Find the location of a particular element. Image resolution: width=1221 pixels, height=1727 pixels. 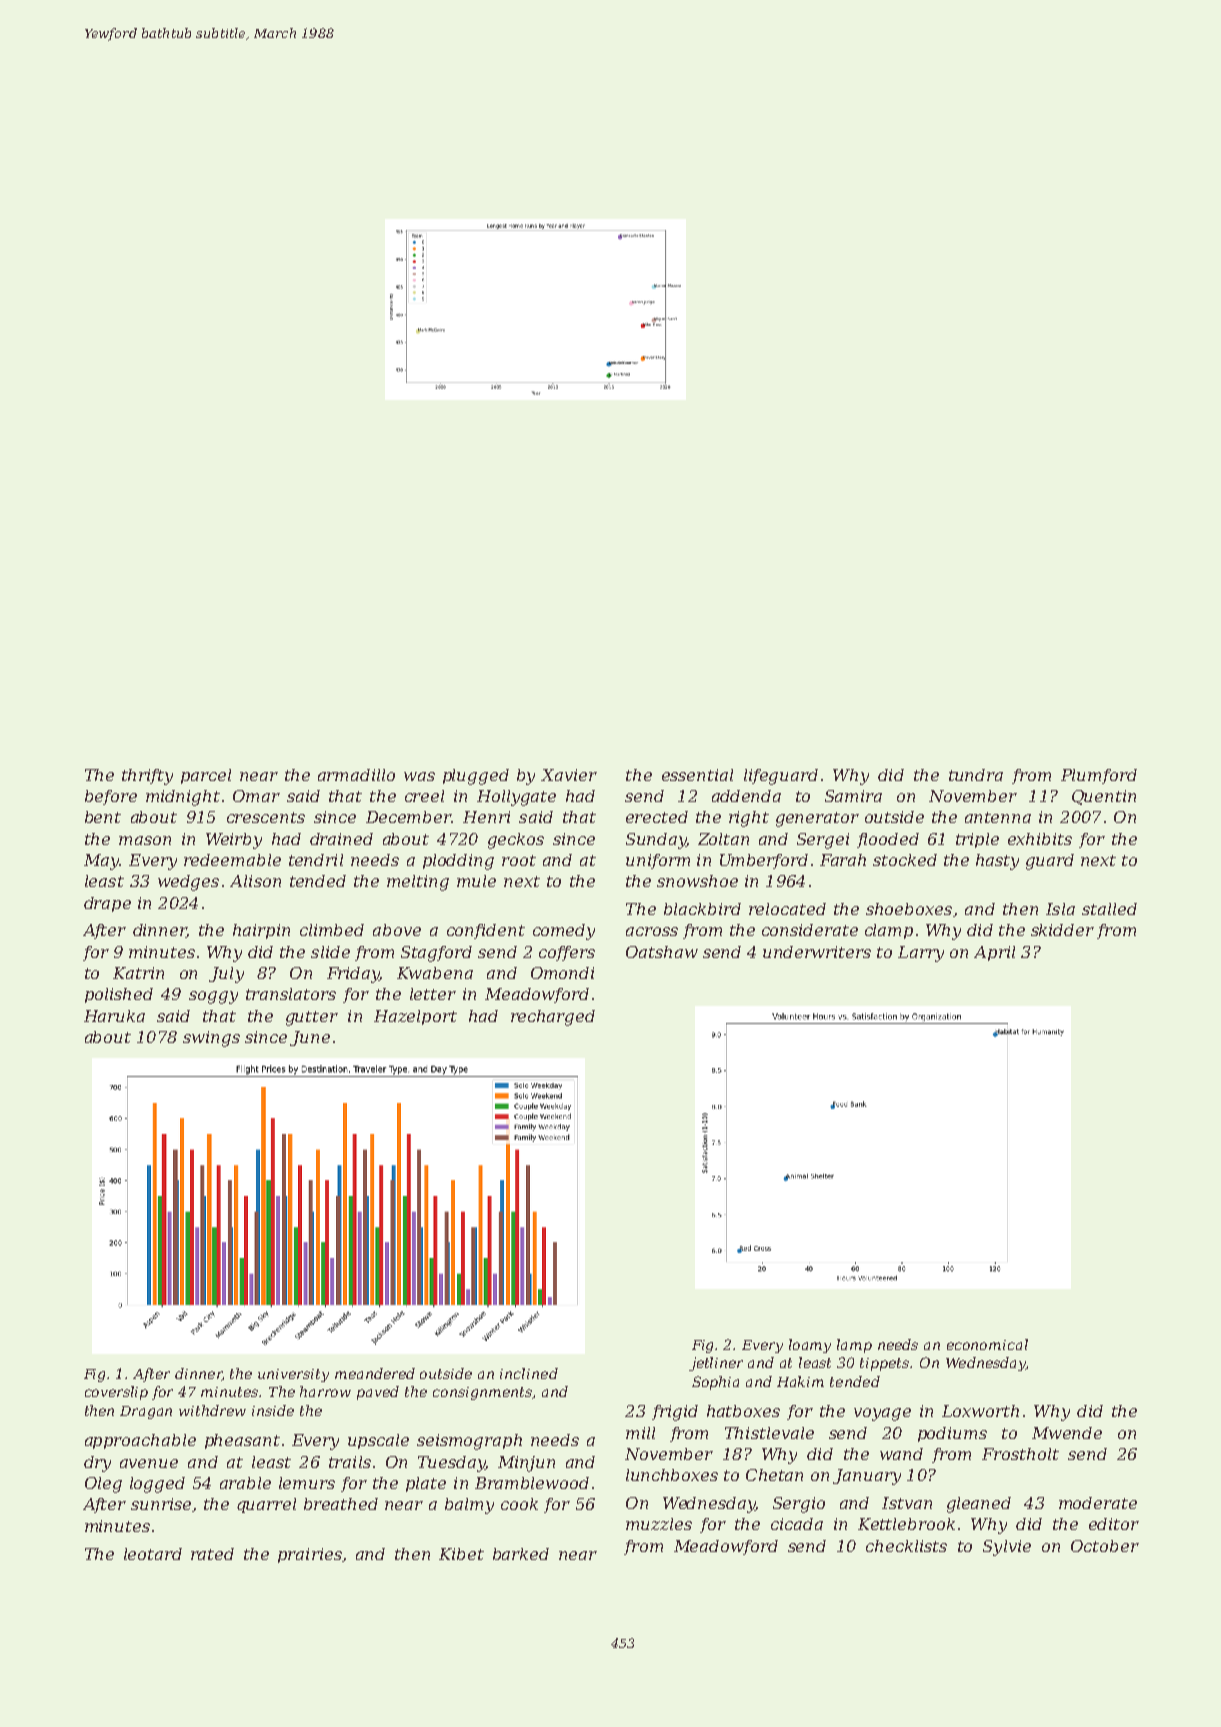

tippets is located at coordinates (885, 1364).
